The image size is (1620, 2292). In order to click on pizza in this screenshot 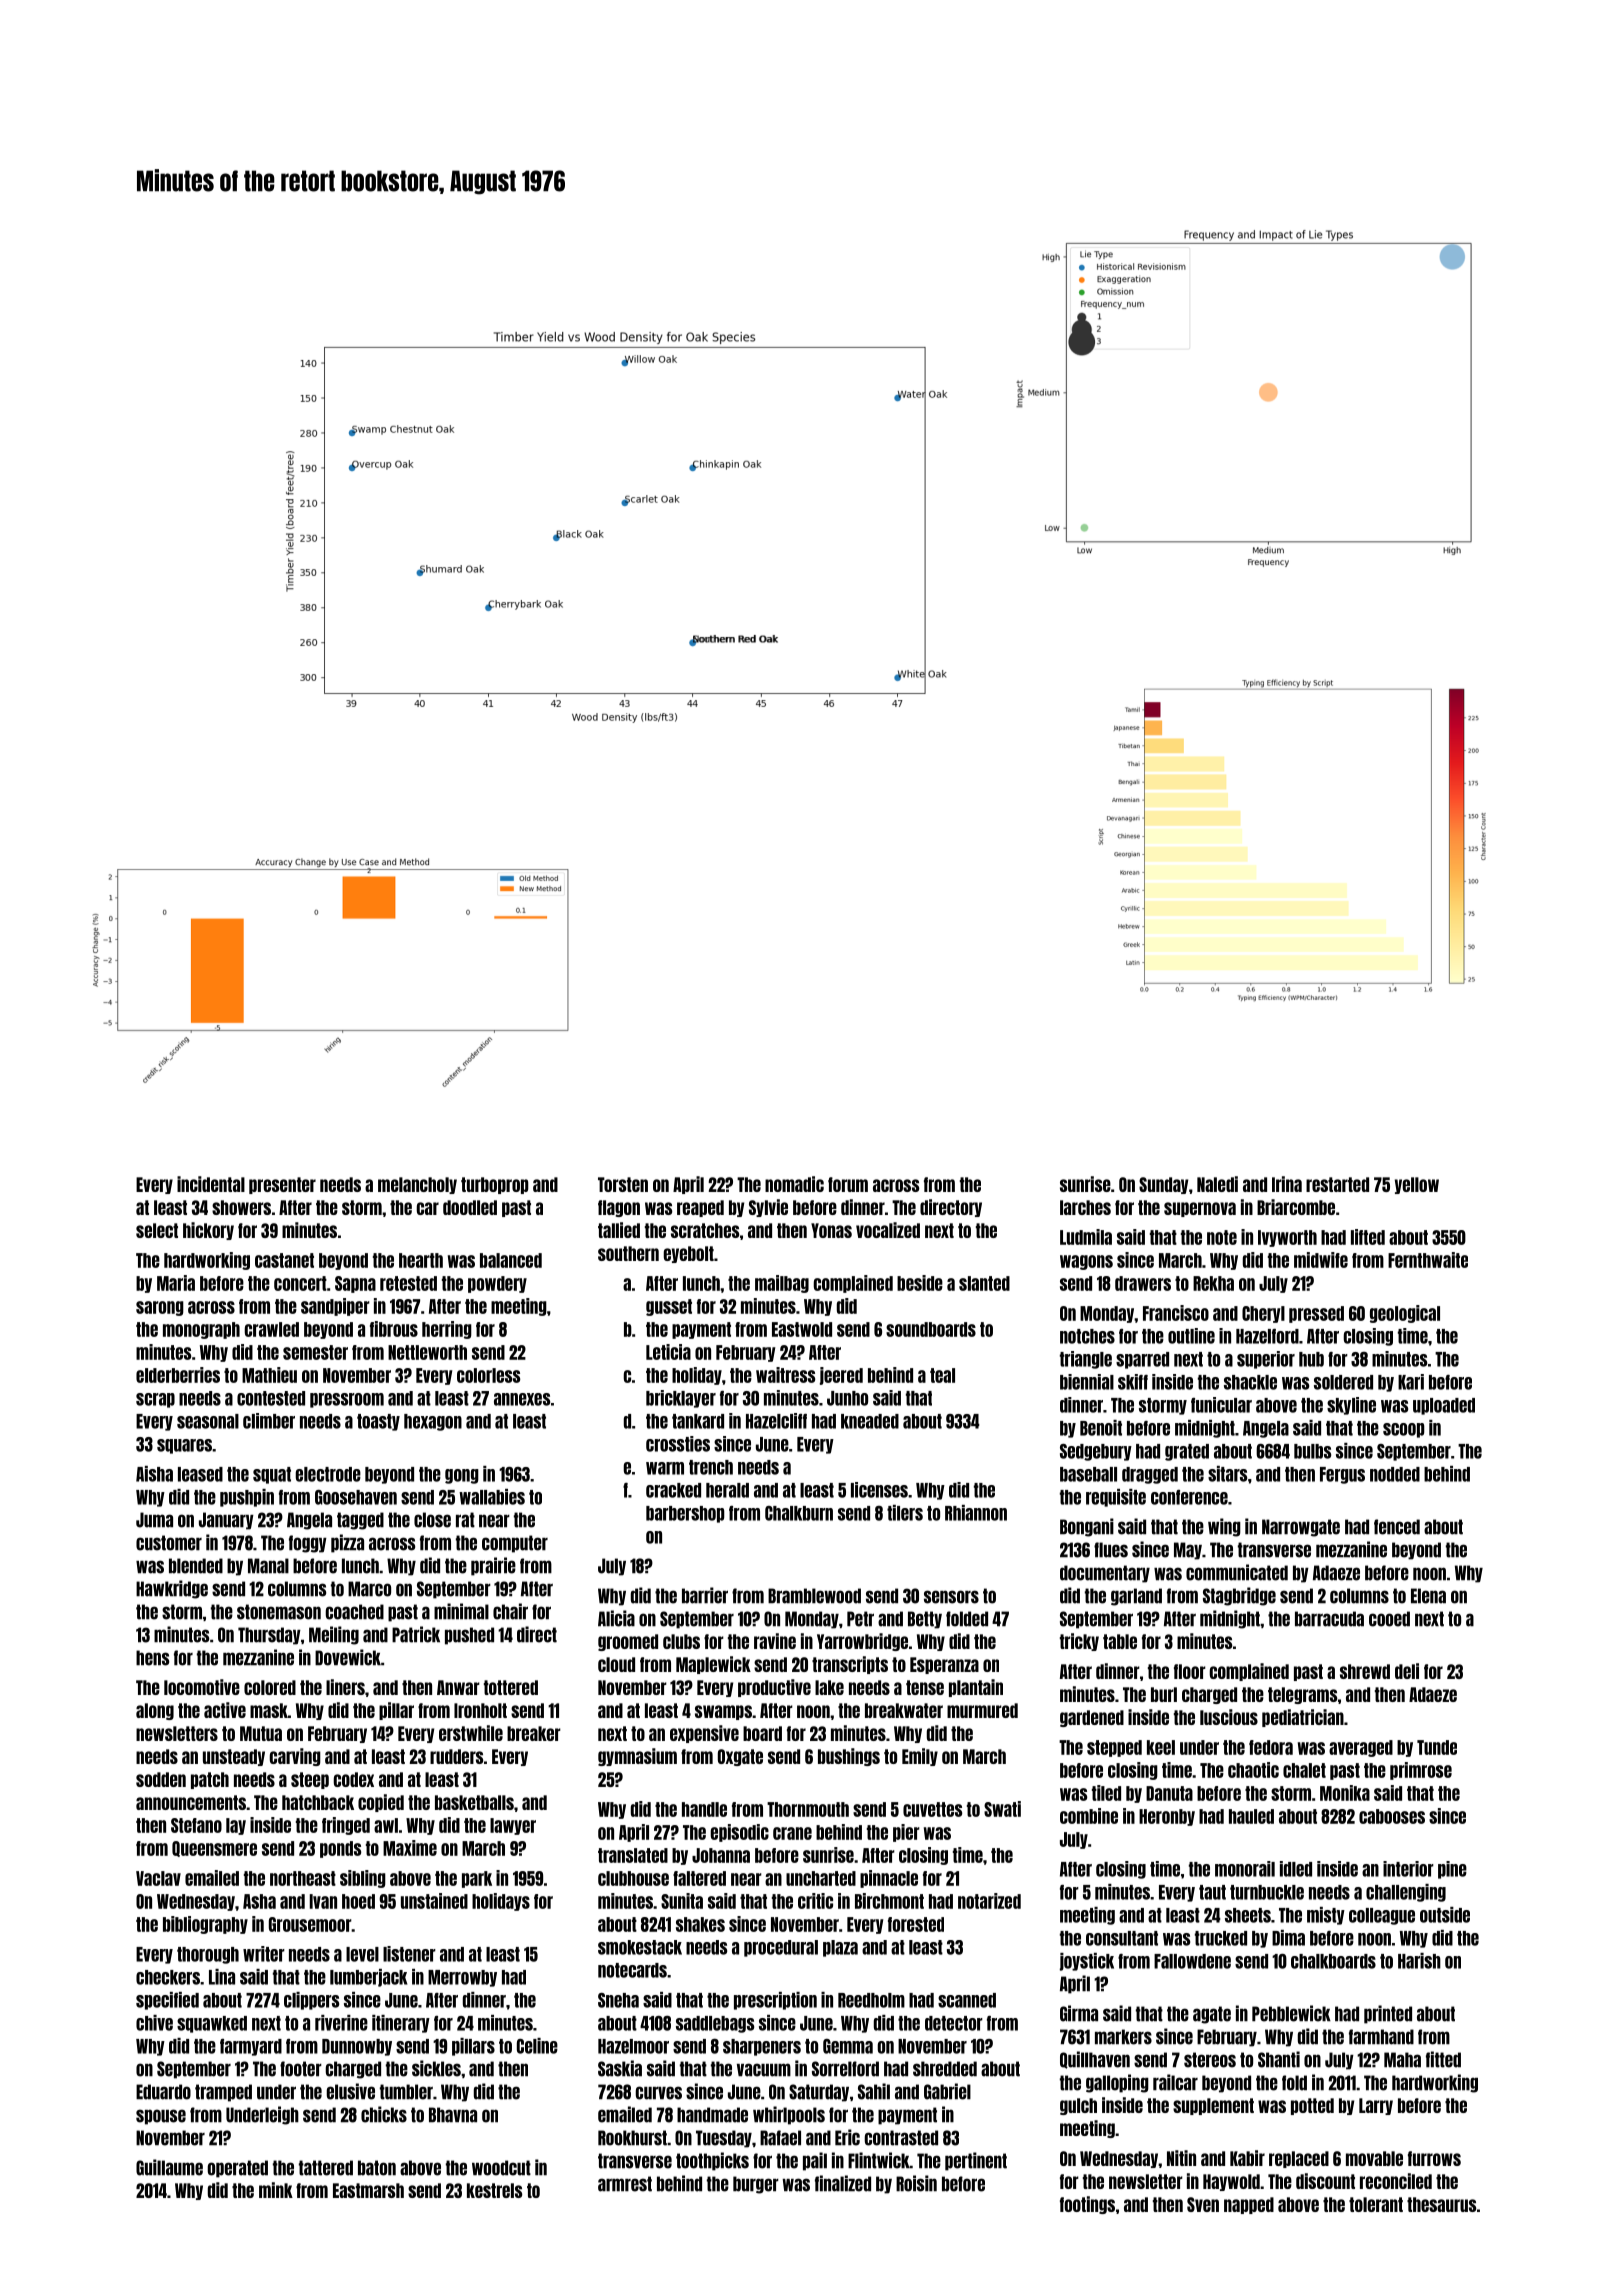, I will do `click(347, 1543)`.
